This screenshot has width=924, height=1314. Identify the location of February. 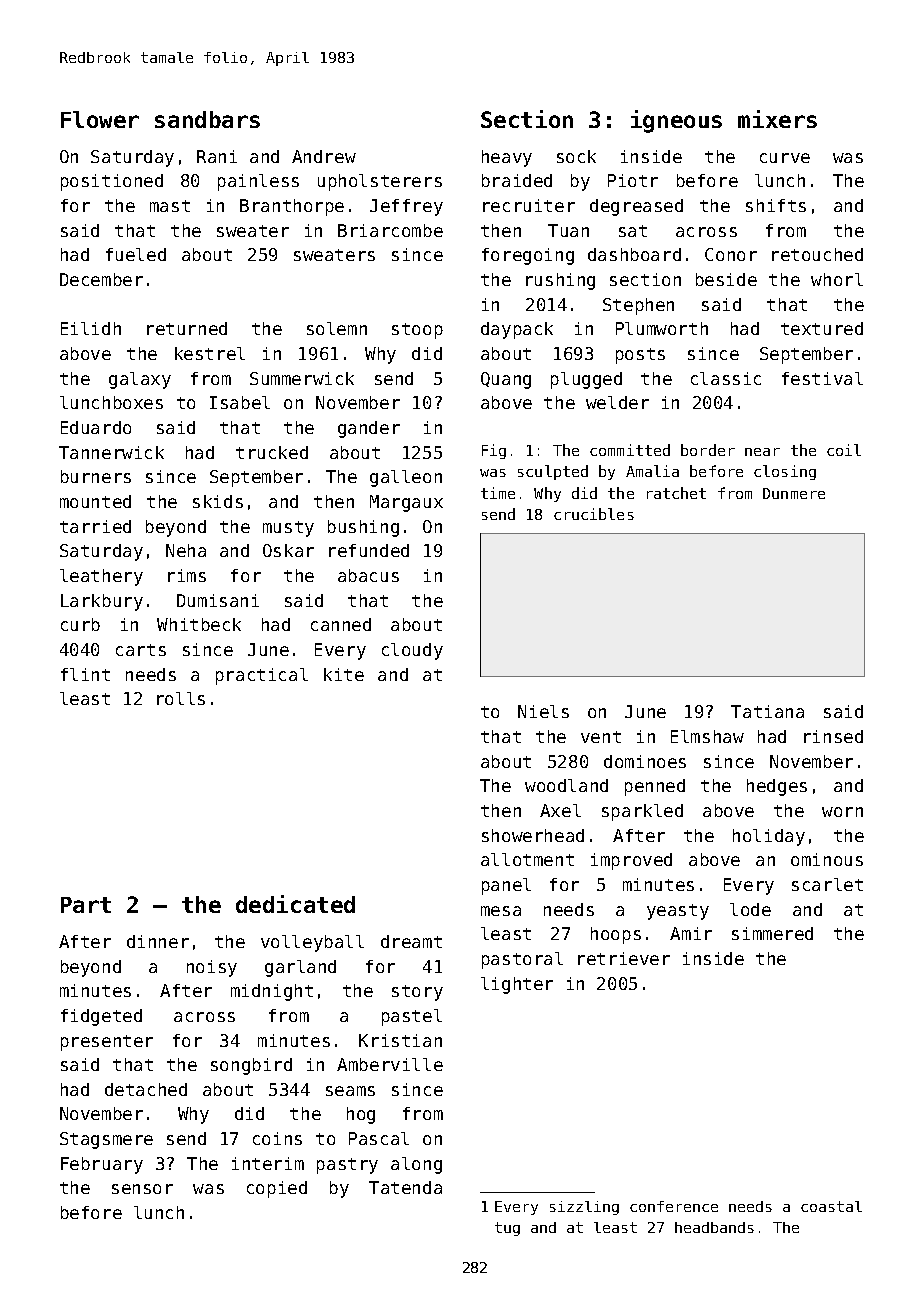
(102, 1165).
